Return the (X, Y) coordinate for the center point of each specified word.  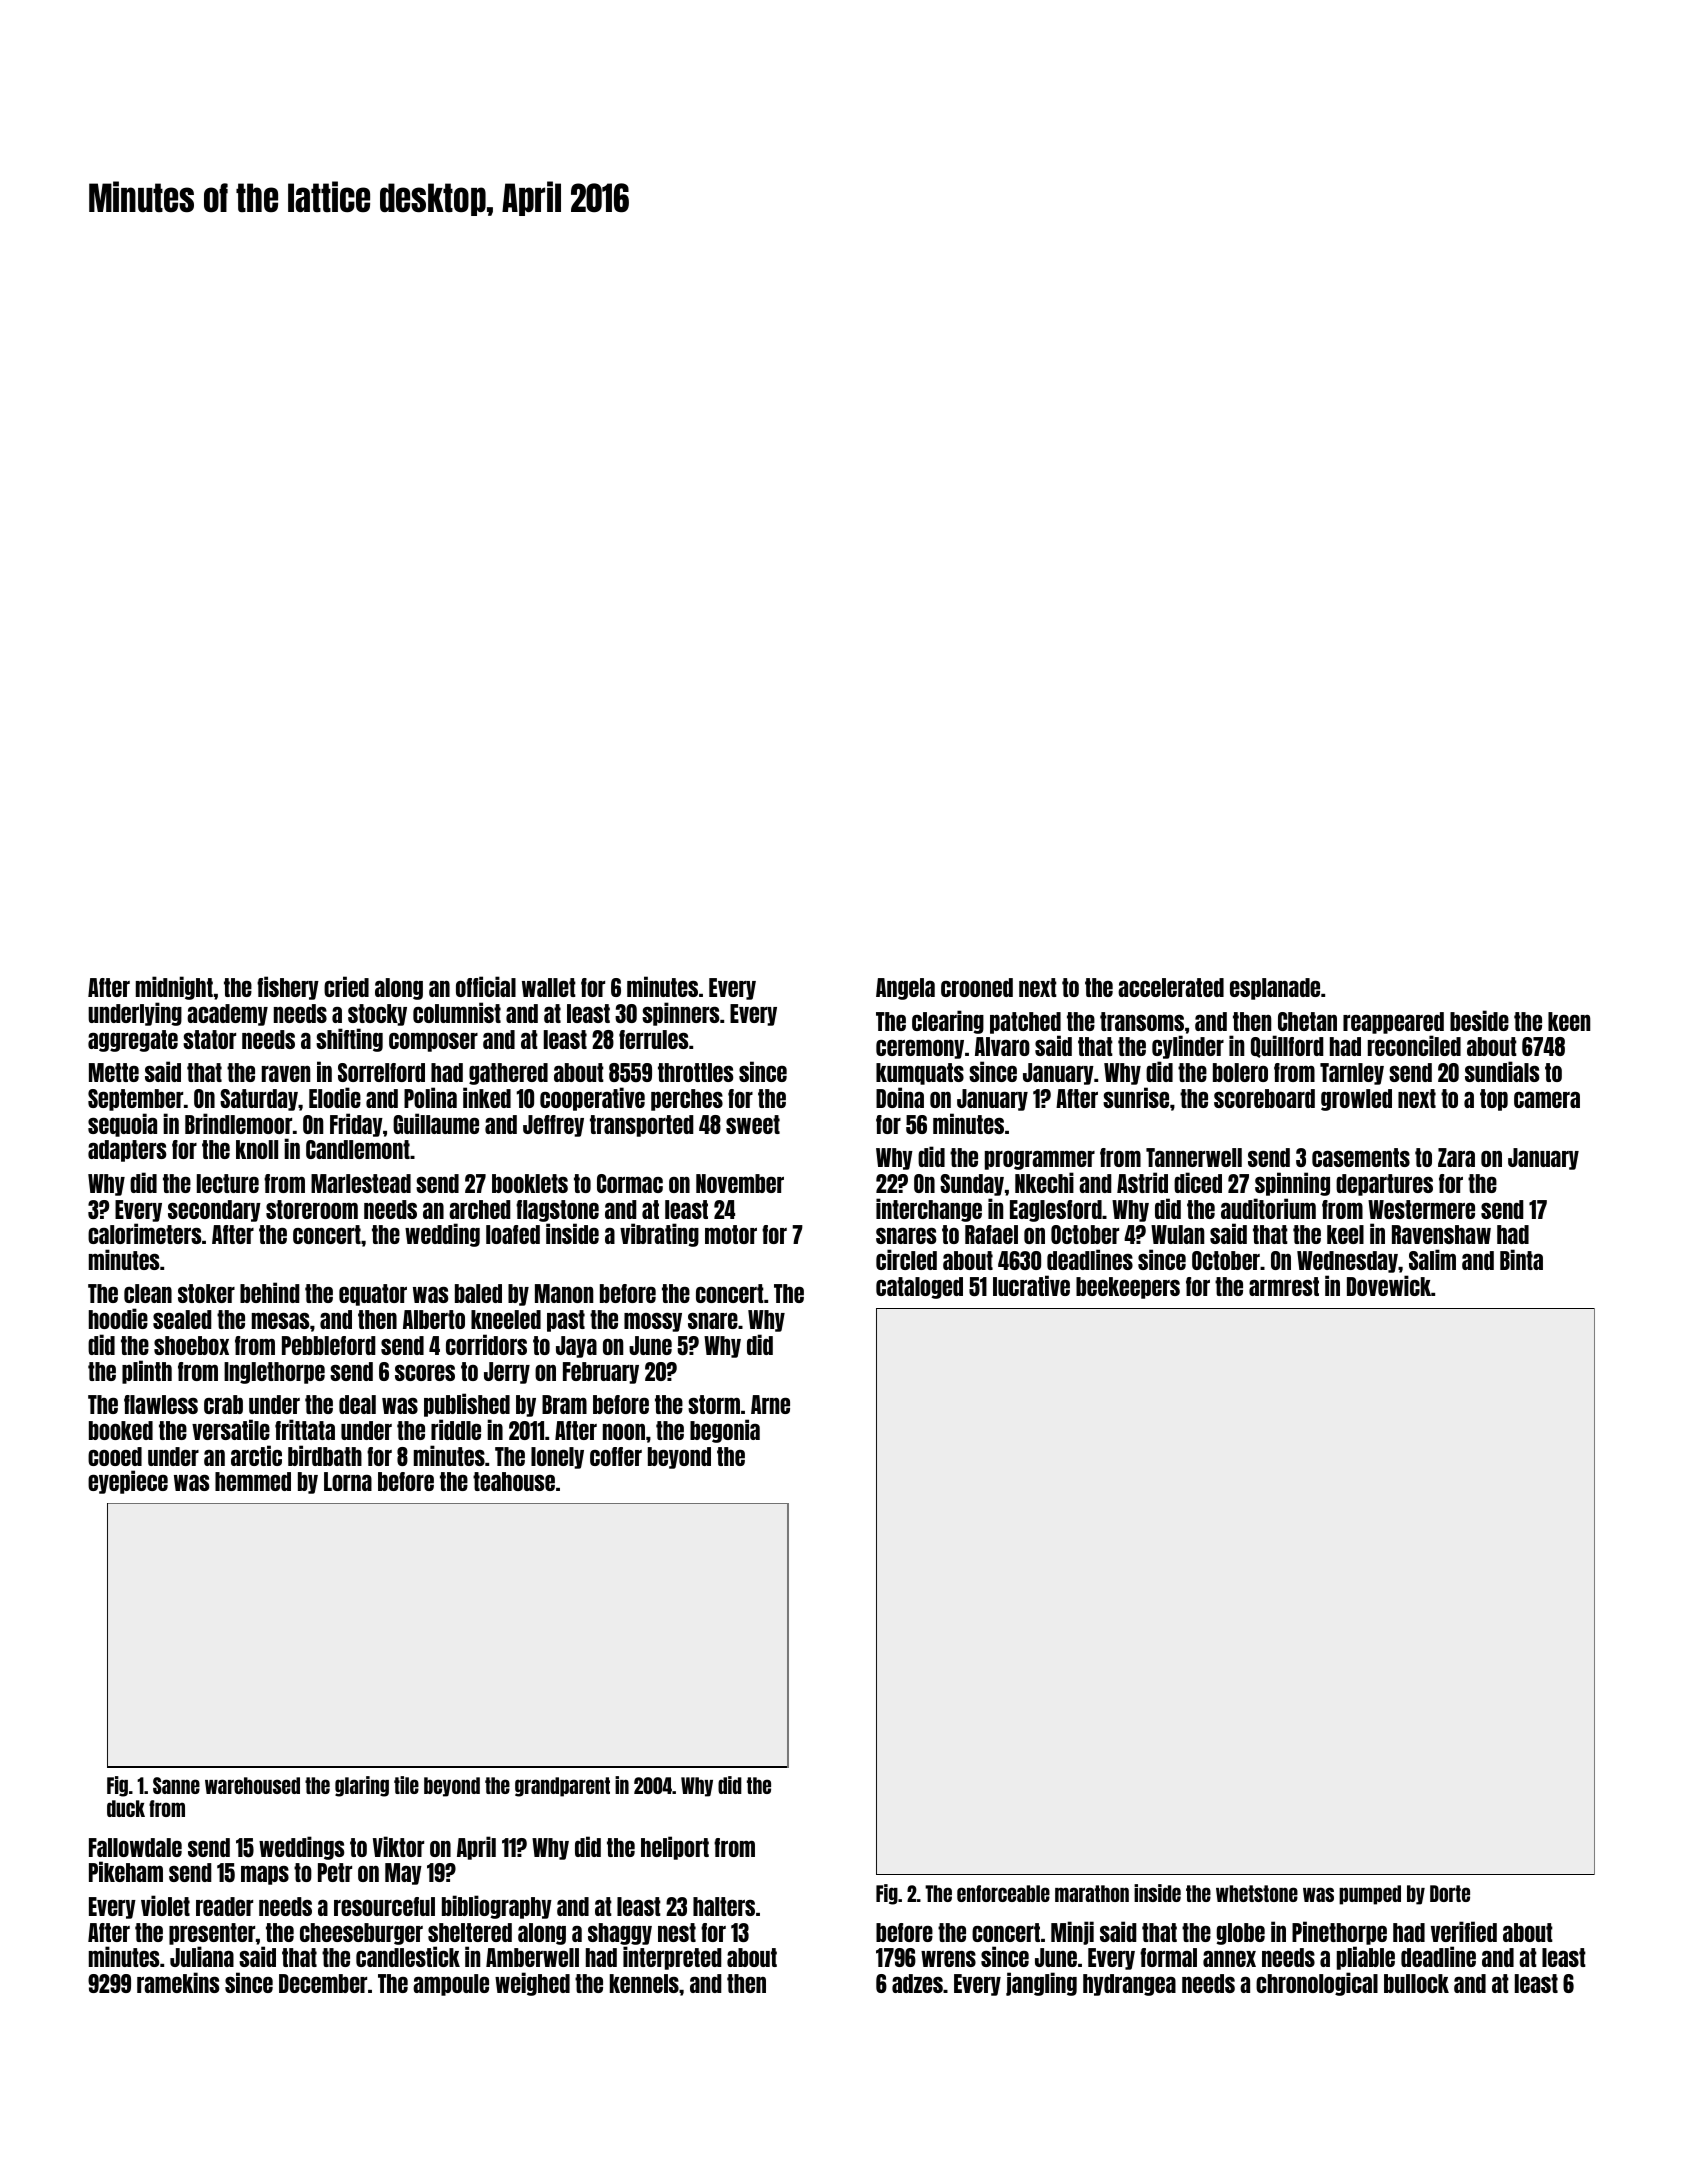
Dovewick (1389, 1285)
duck (126, 1808)
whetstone (1257, 1893)
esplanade (1275, 989)
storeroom (312, 1209)
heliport (675, 1848)
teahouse (514, 1481)
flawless (161, 1404)
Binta (1521, 1259)
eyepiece (128, 1482)
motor (731, 1234)
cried (346, 986)
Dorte (1450, 1893)
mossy (653, 1322)
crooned (977, 987)
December (323, 1983)
